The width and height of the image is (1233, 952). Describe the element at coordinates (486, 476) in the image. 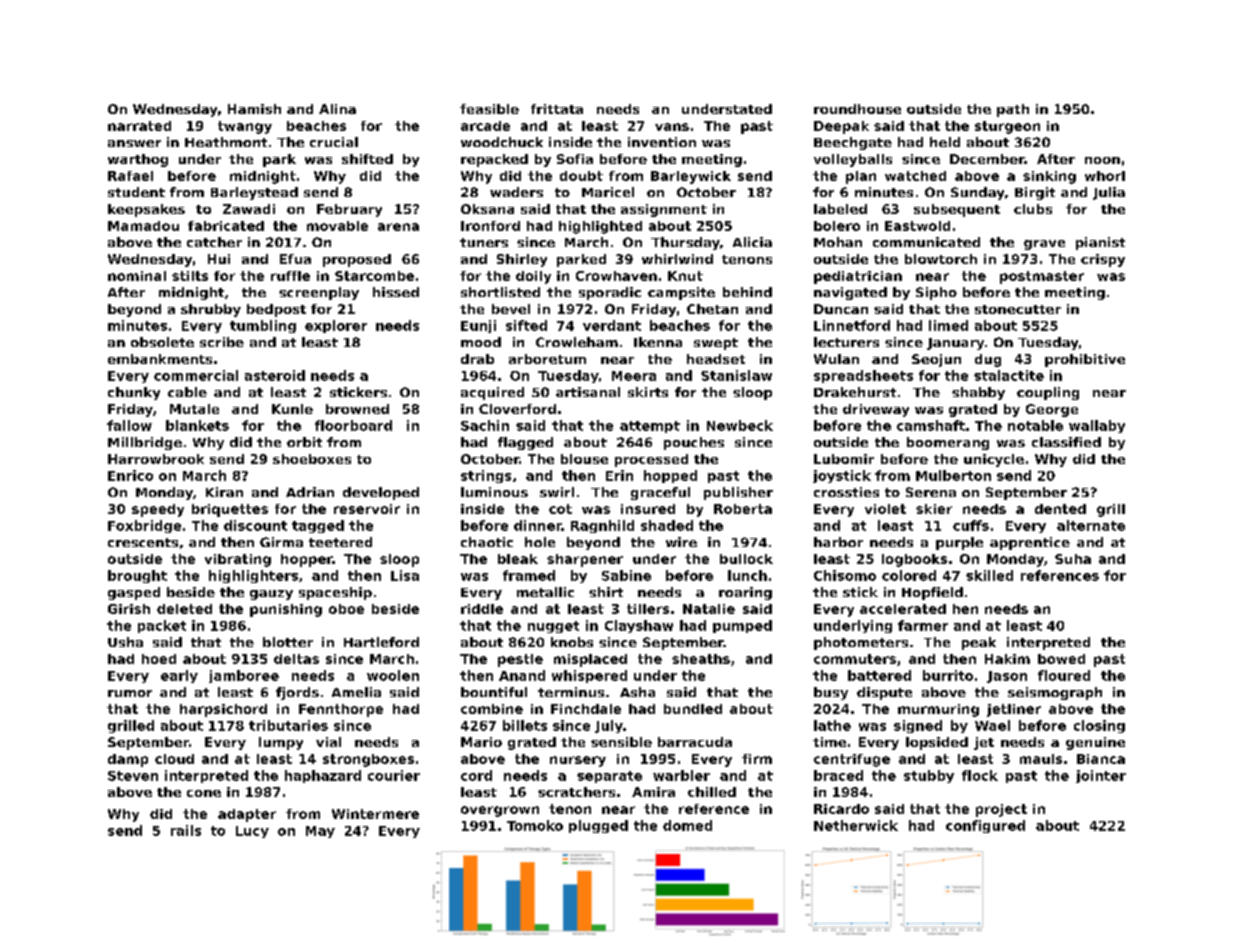

I see `strings` at that location.
